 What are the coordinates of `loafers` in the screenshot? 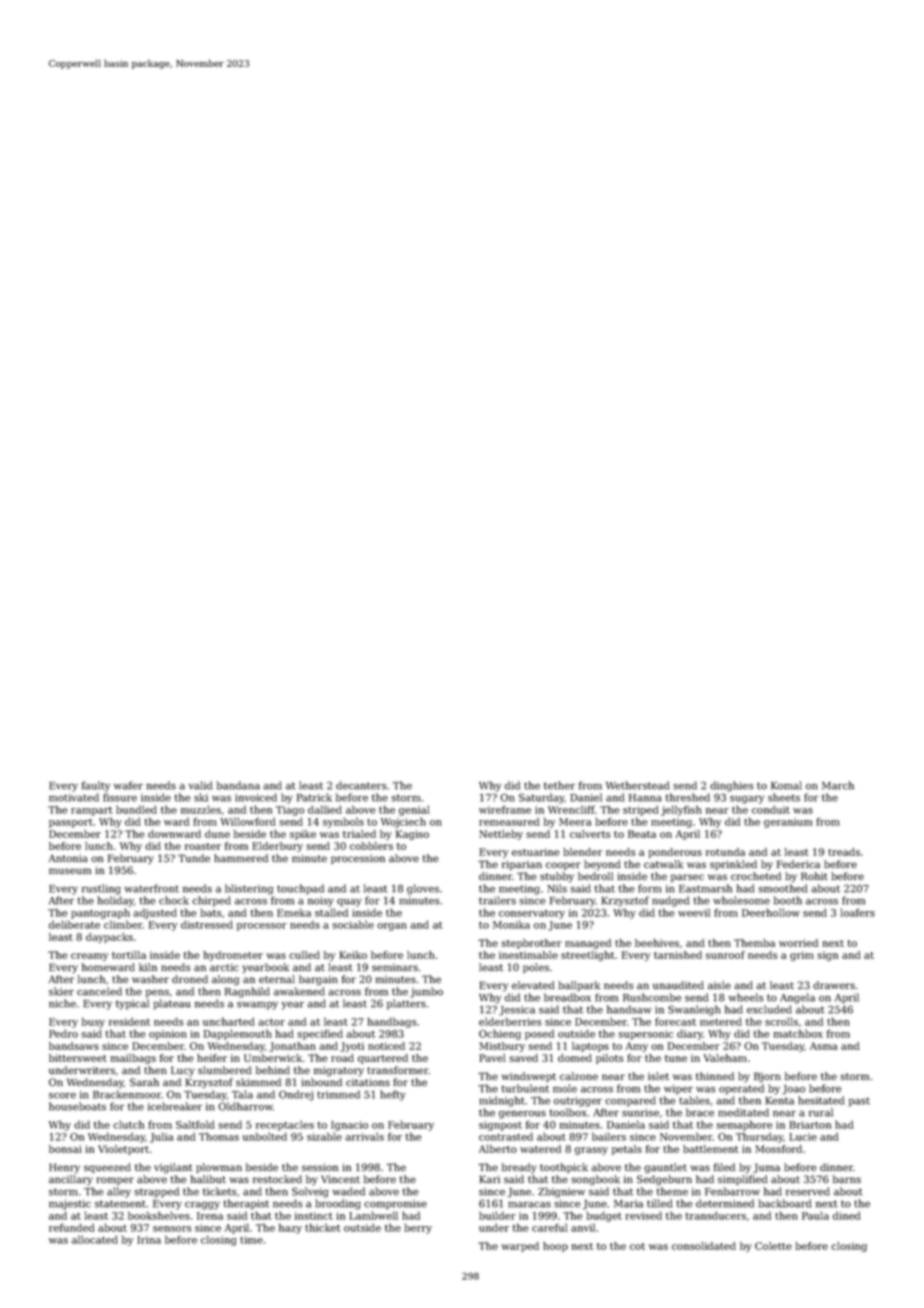 It's located at (857, 912).
